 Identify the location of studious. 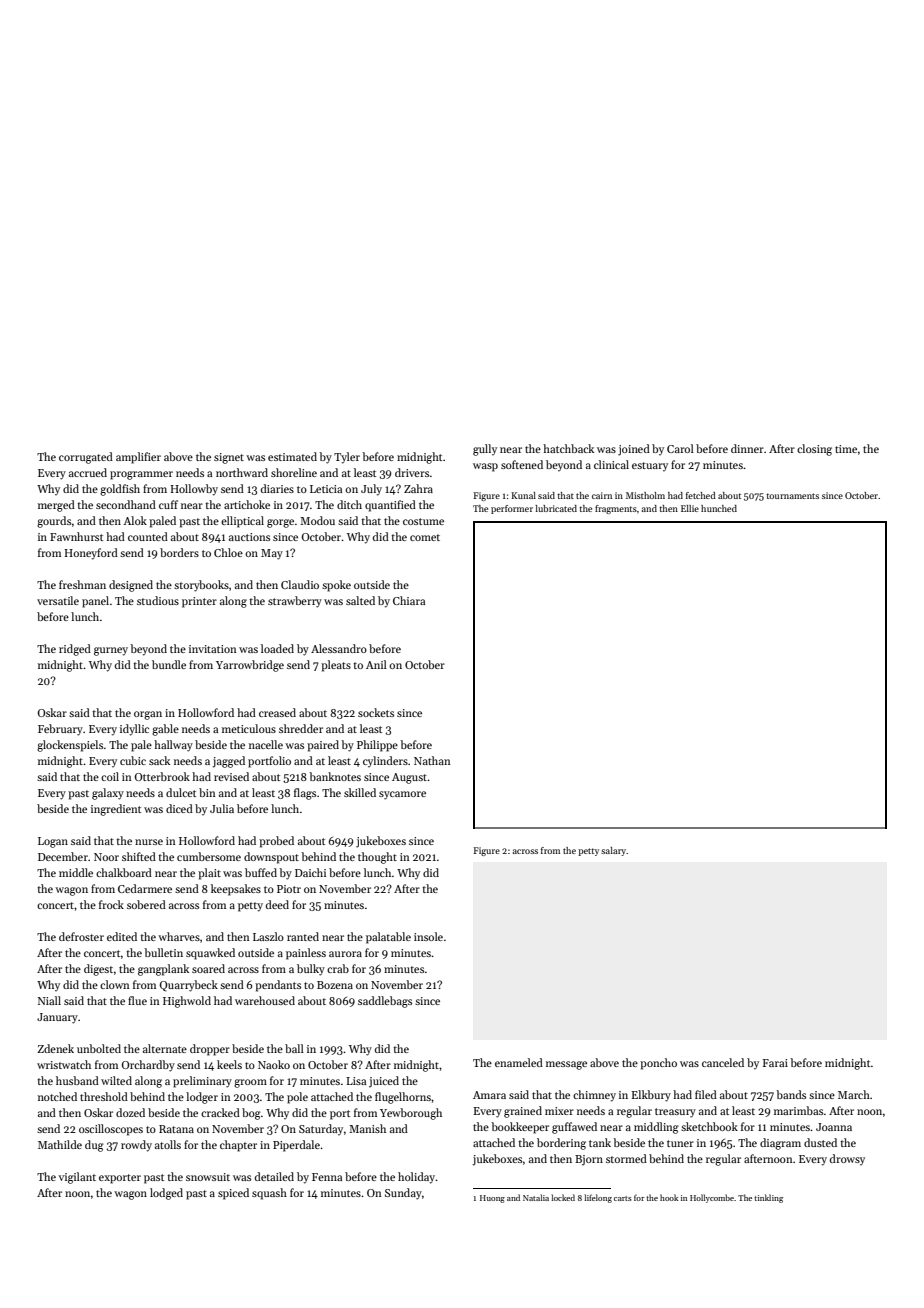
(158, 600).
